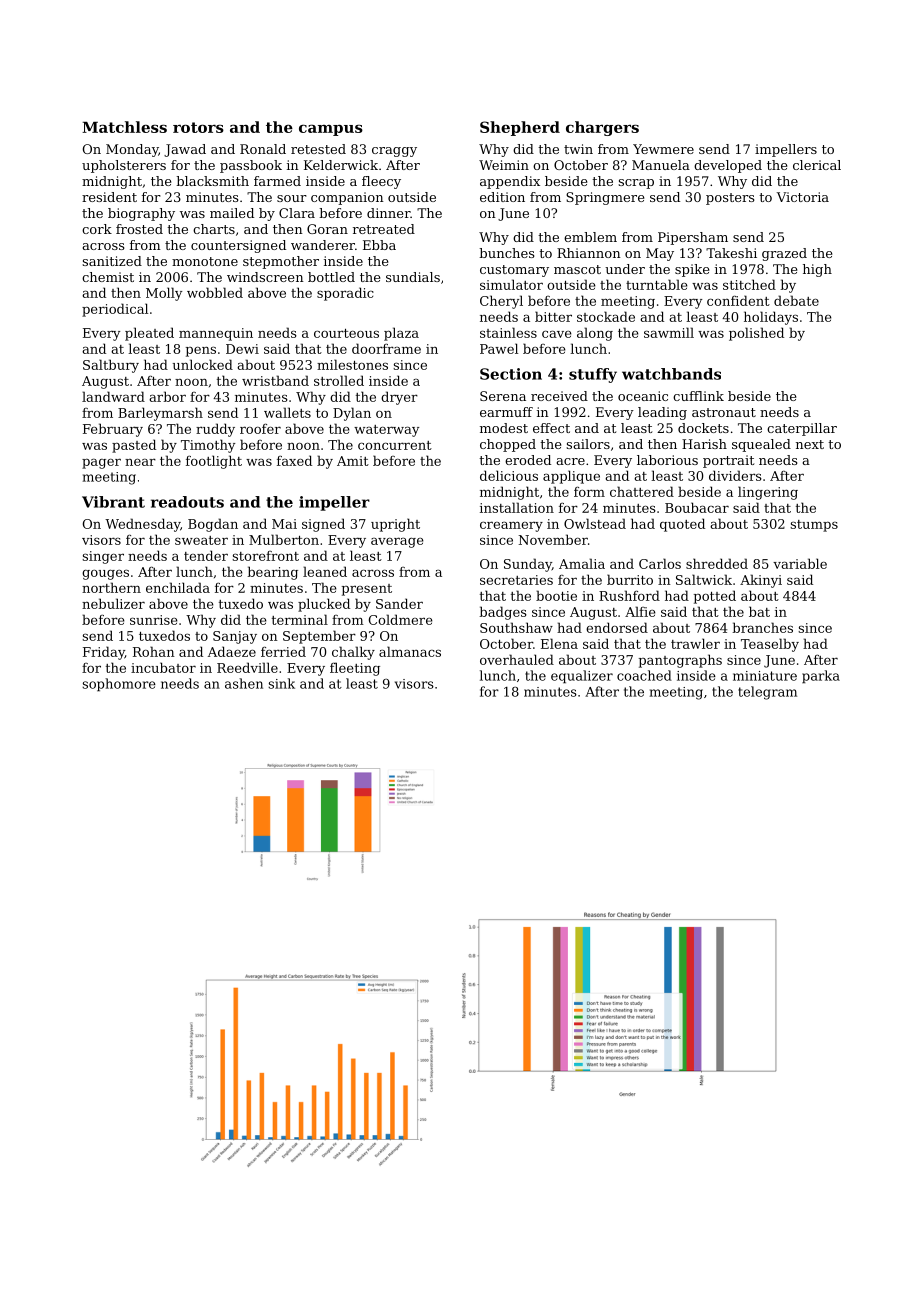 The height and width of the screenshot is (1308, 924). Describe the element at coordinates (663, 149) in the screenshot. I see `Yewmere` at that location.
